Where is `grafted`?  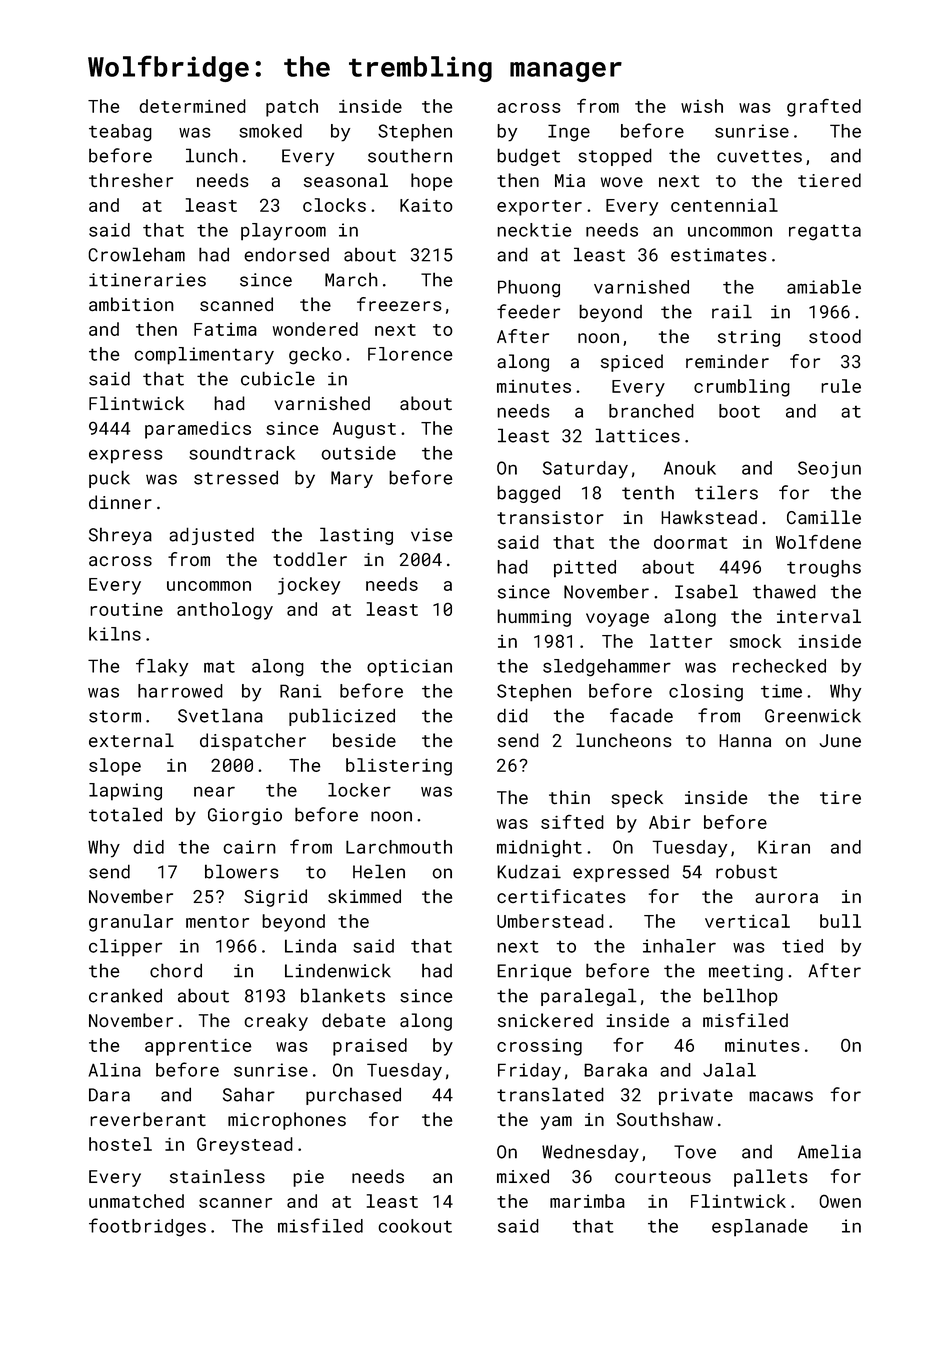 grafted is located at coordinates (824, 108).
